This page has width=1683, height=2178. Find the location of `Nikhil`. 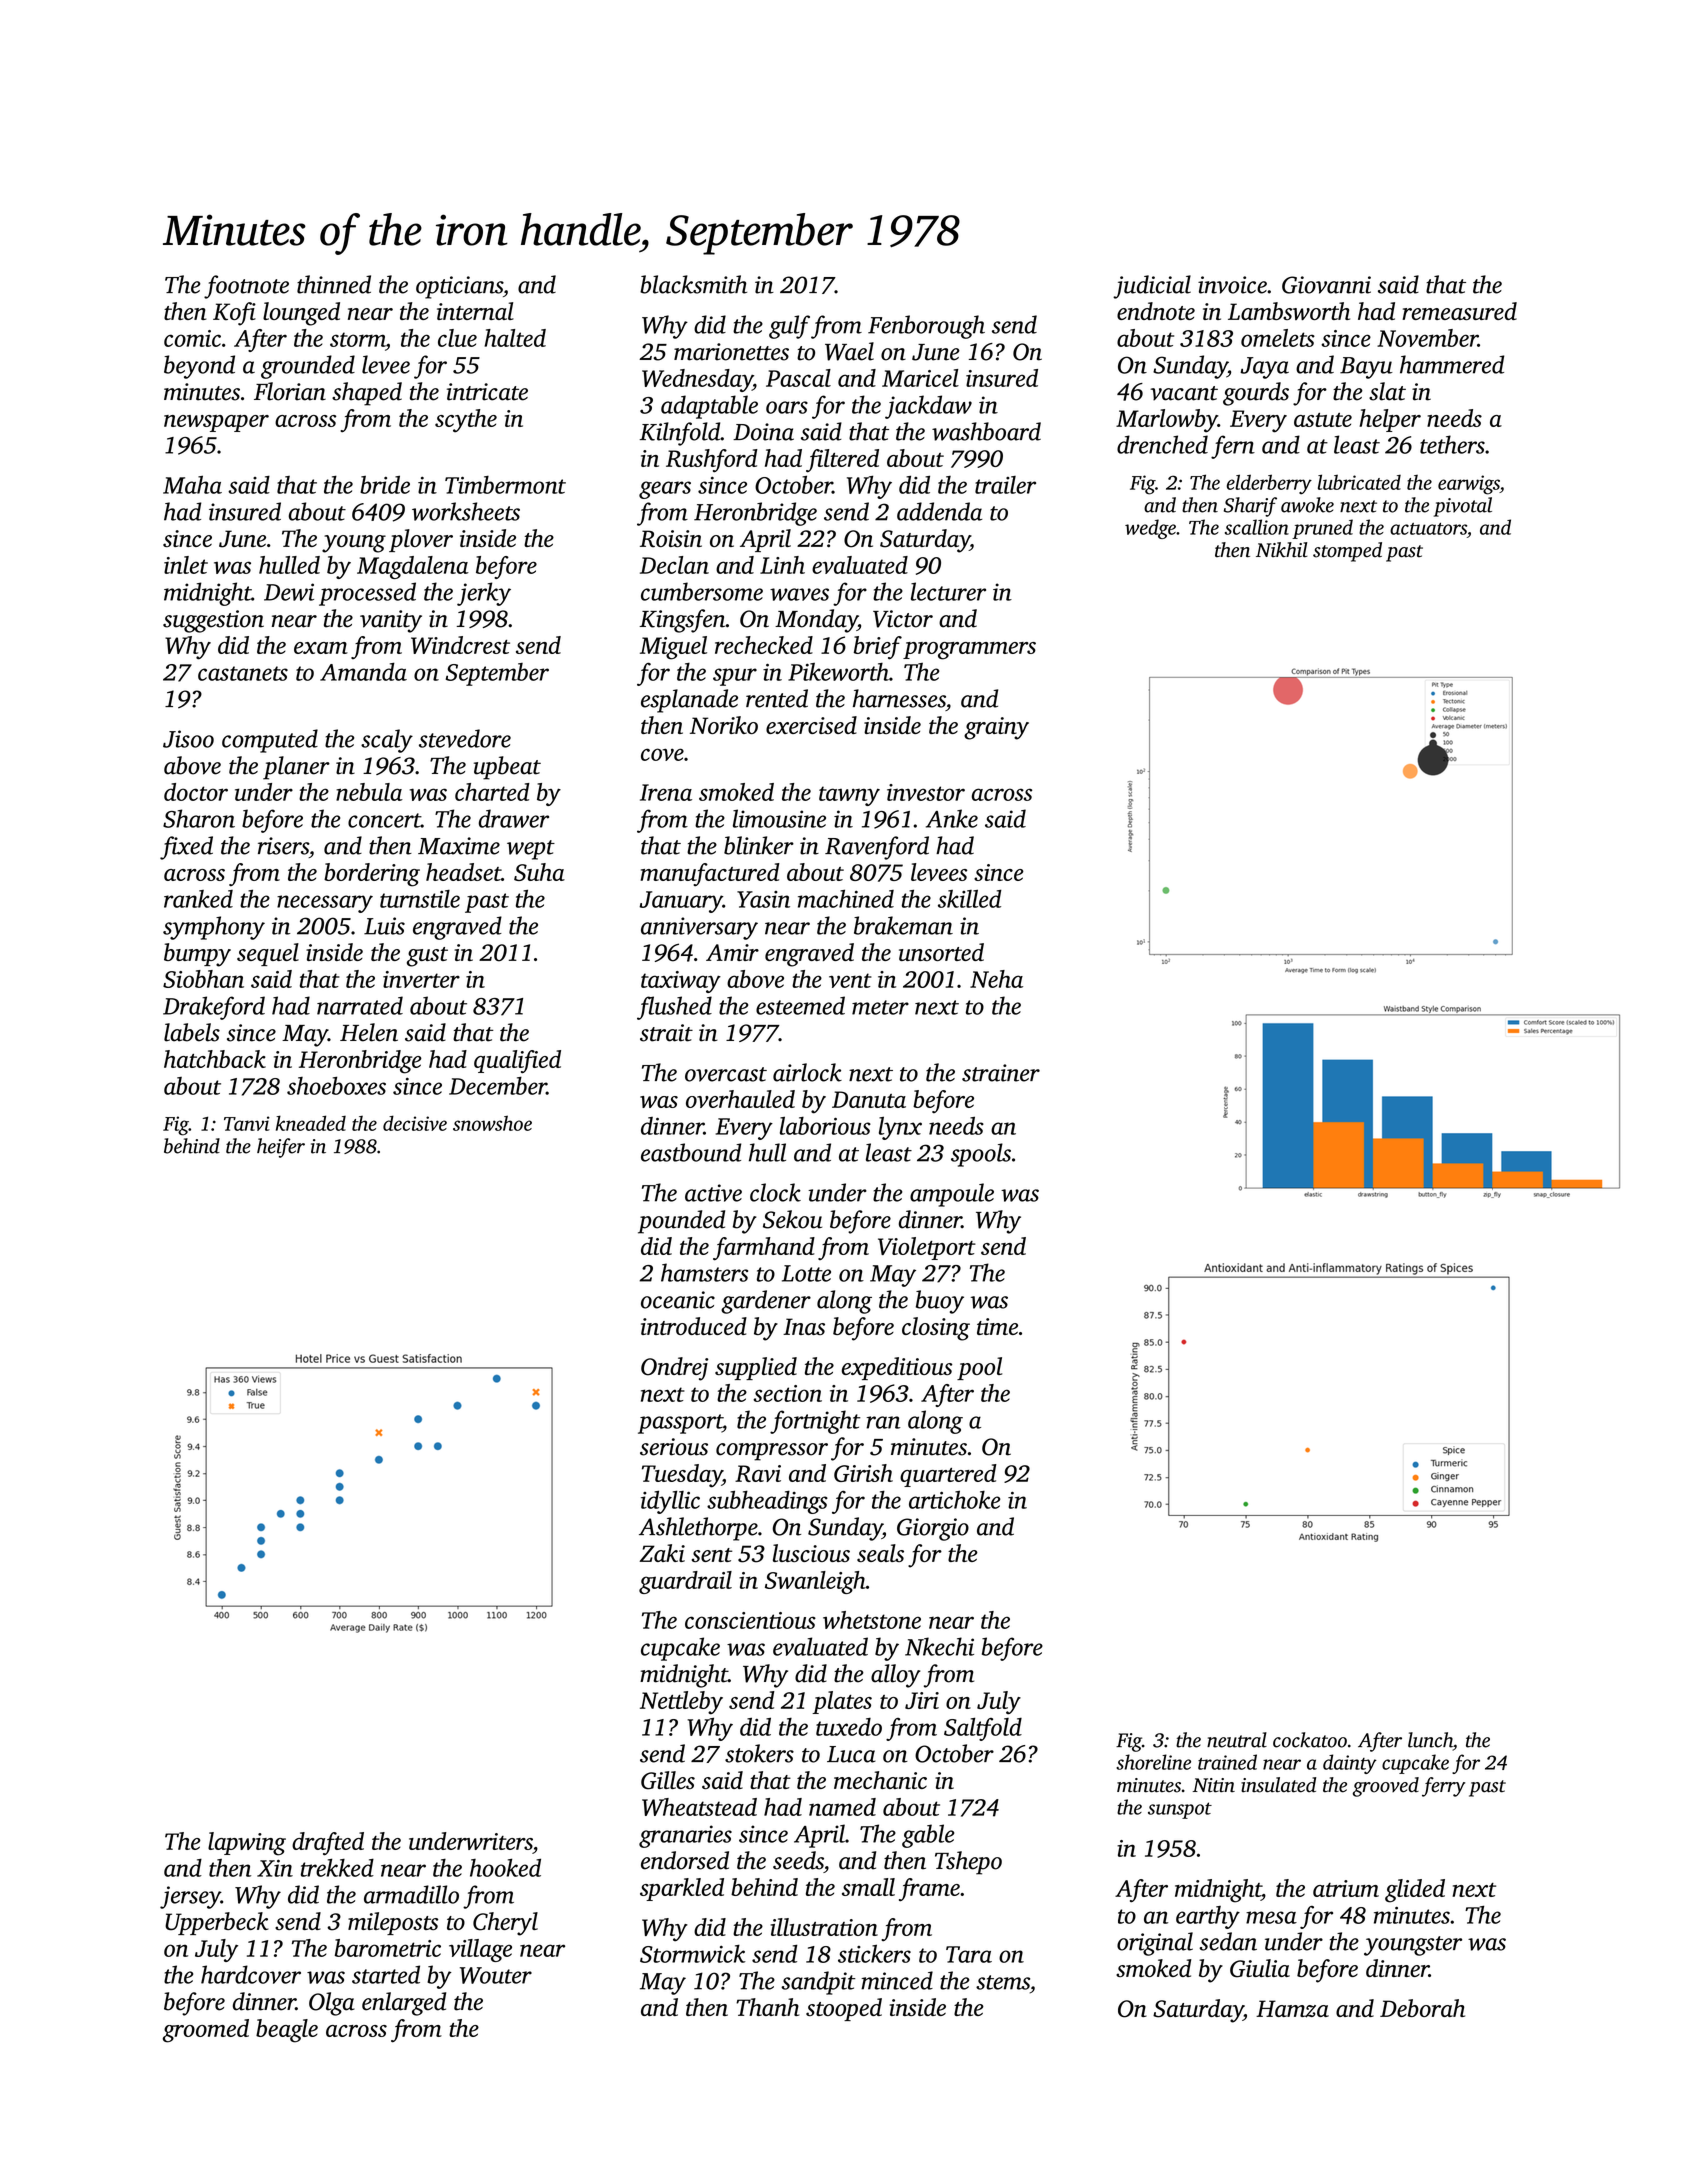

Nikhil is located at coordinates (1282, 550).
